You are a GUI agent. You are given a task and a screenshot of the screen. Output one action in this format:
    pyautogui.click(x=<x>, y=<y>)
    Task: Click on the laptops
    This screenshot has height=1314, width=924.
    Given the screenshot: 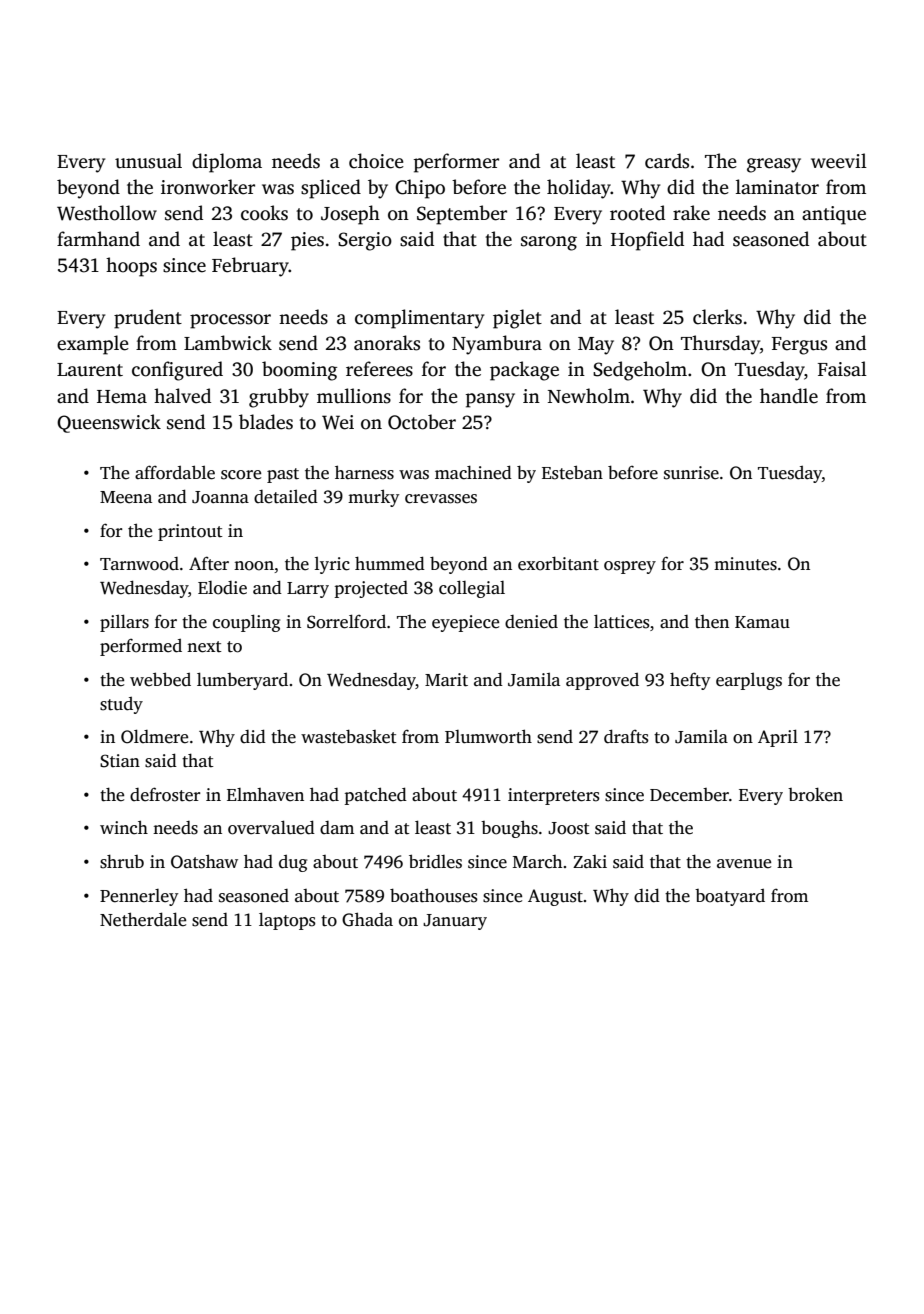 What is the action you would take?
    pyautogui.click(x=287, y=921)
